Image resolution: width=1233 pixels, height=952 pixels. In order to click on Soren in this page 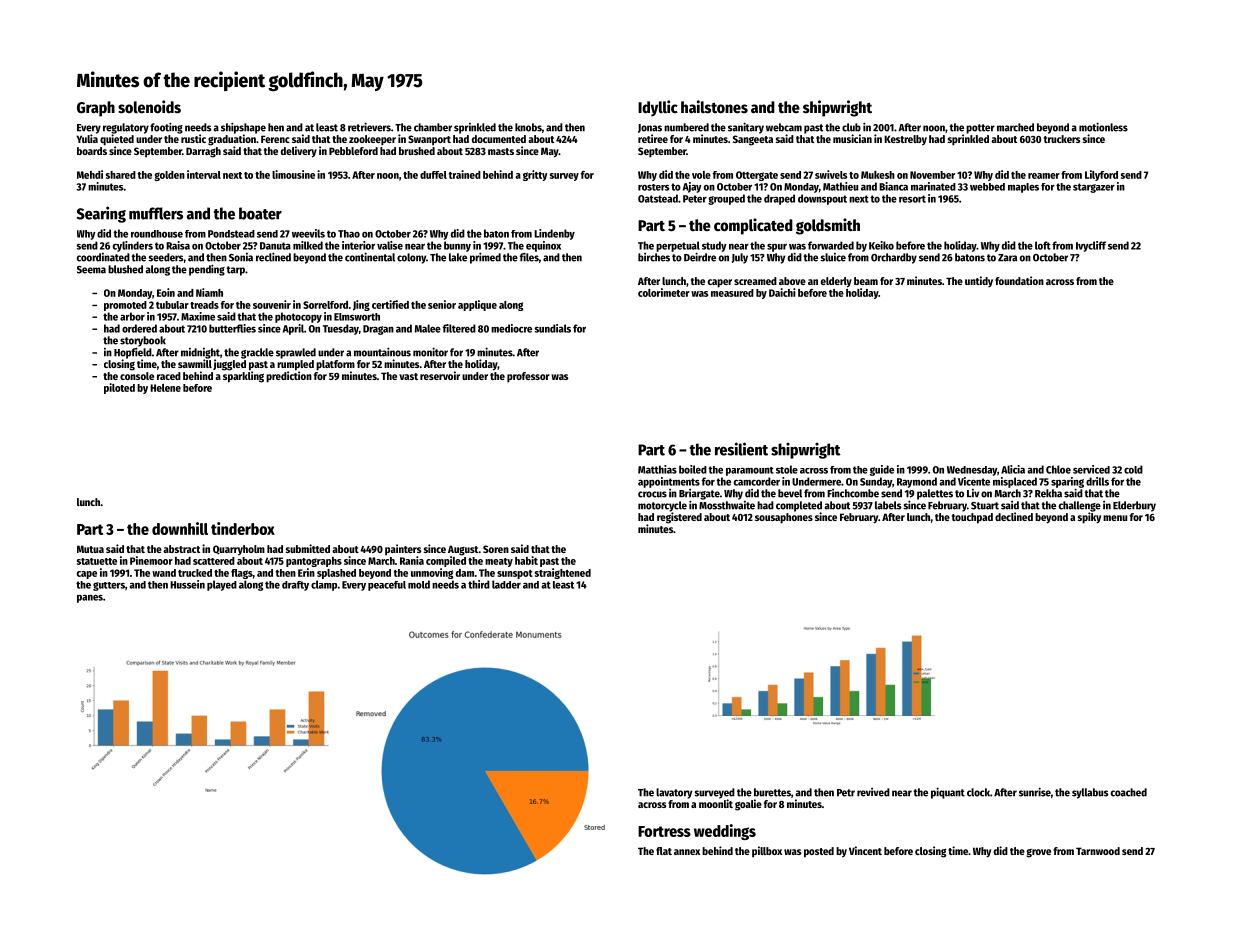, I will do `click(496, 549)`.
